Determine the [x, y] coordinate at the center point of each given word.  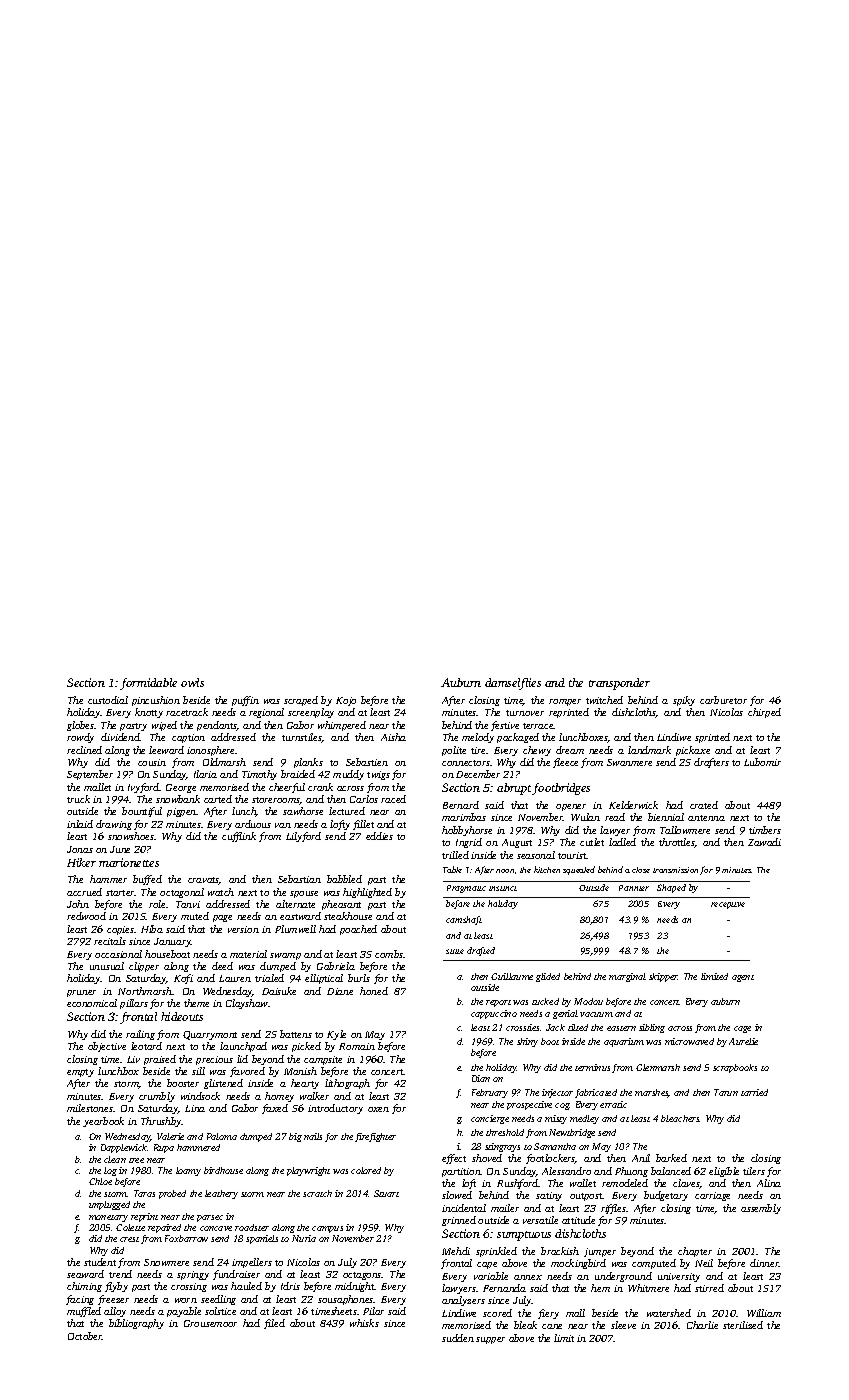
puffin [245, 701]
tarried [754, 1092]
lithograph [347, 1084]
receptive [728, 905]
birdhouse [223, 1170]
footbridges [561, 789]
